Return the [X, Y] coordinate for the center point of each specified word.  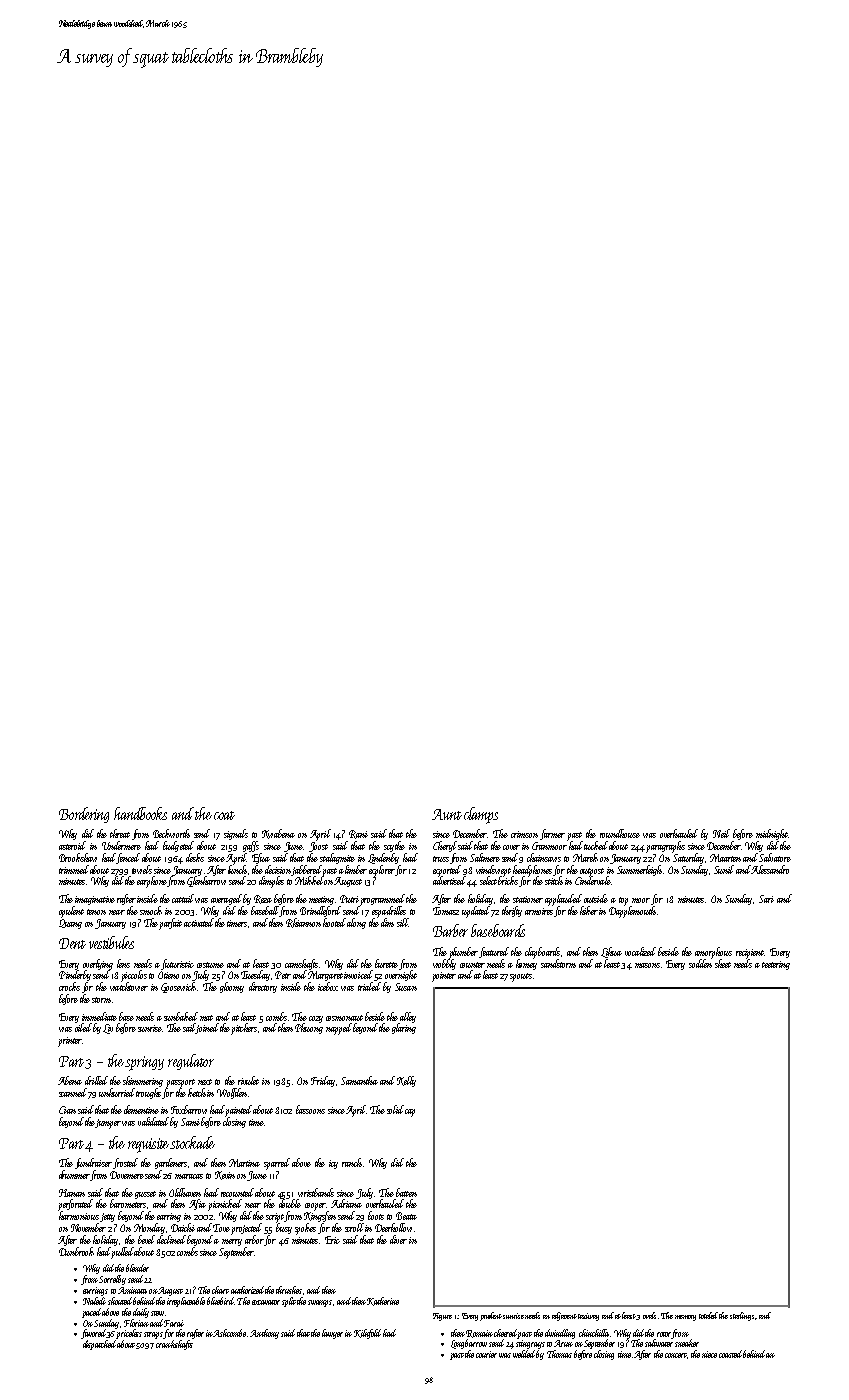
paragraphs [665, 847]
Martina [244, 1163]
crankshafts [174, 1345]
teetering [776, 965]
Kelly [406, 1081]
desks [195, 857]
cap [410, 1113]
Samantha [359, 1080]
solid [395, 1109]
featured [494, 952]
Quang [70, 924]
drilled [96, 1080]
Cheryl [445, 846]
